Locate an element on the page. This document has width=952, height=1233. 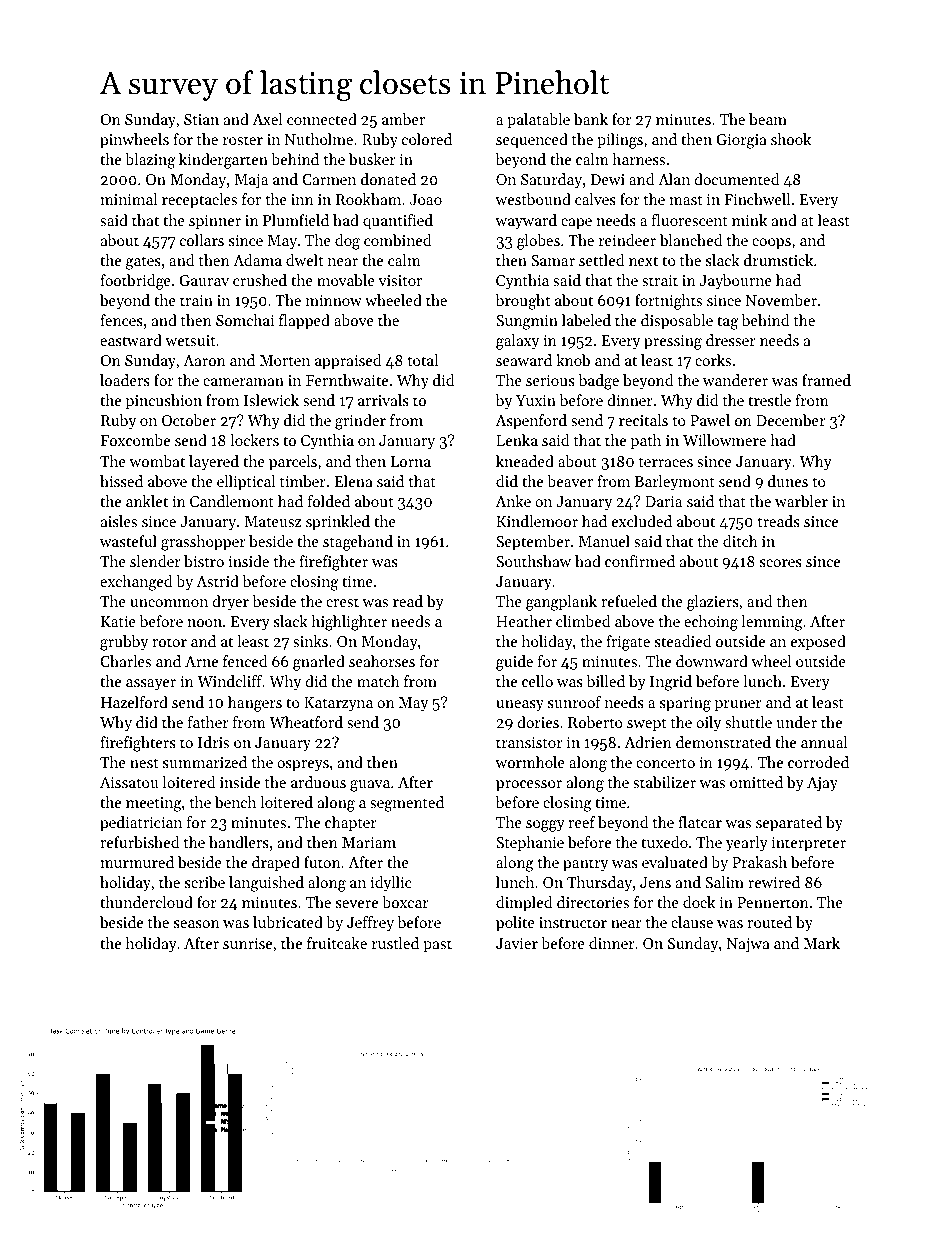
receptacles is located at coordinates (199, 200).
